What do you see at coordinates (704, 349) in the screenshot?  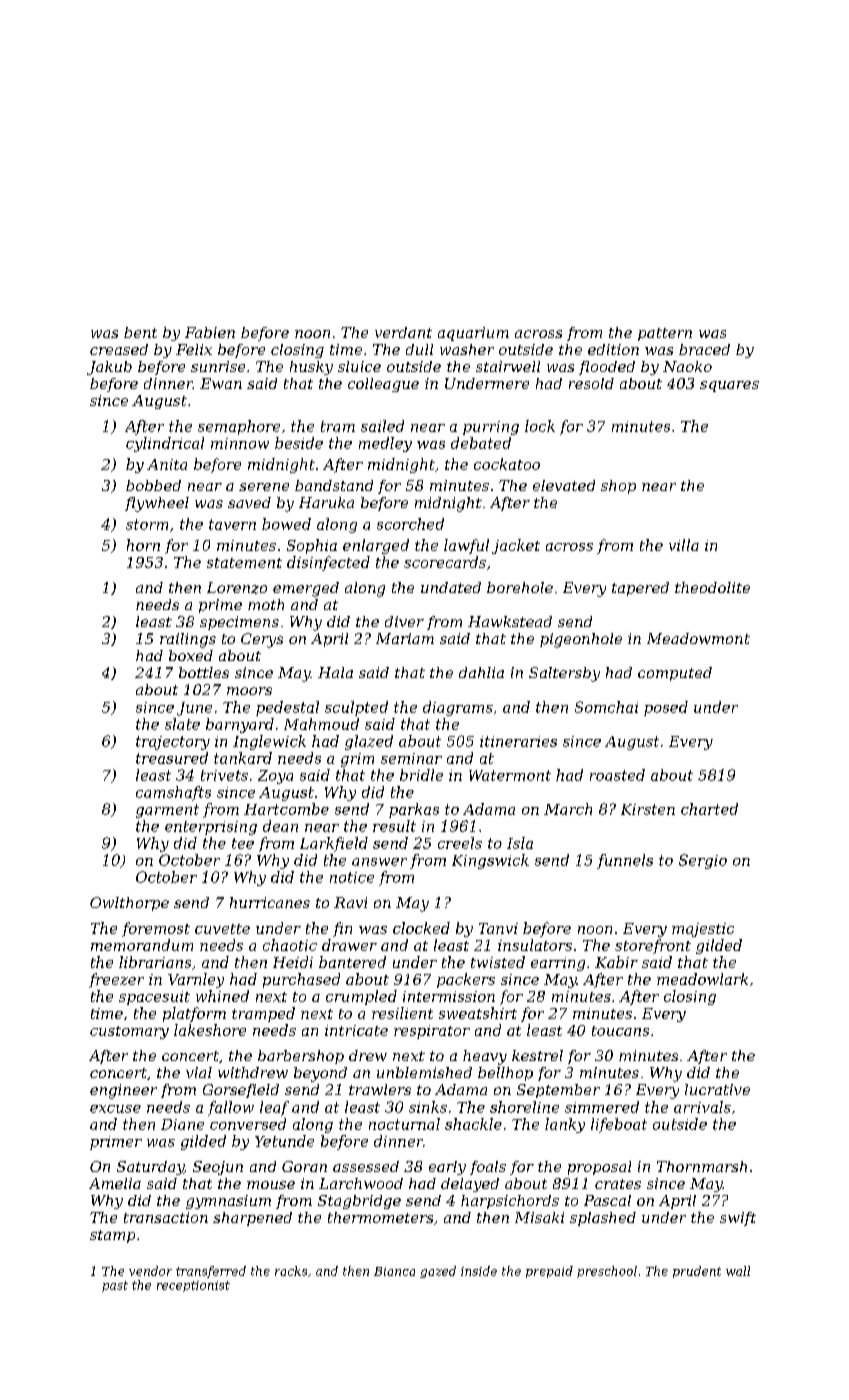 I see `braced` at bounding box center [704, 349].
